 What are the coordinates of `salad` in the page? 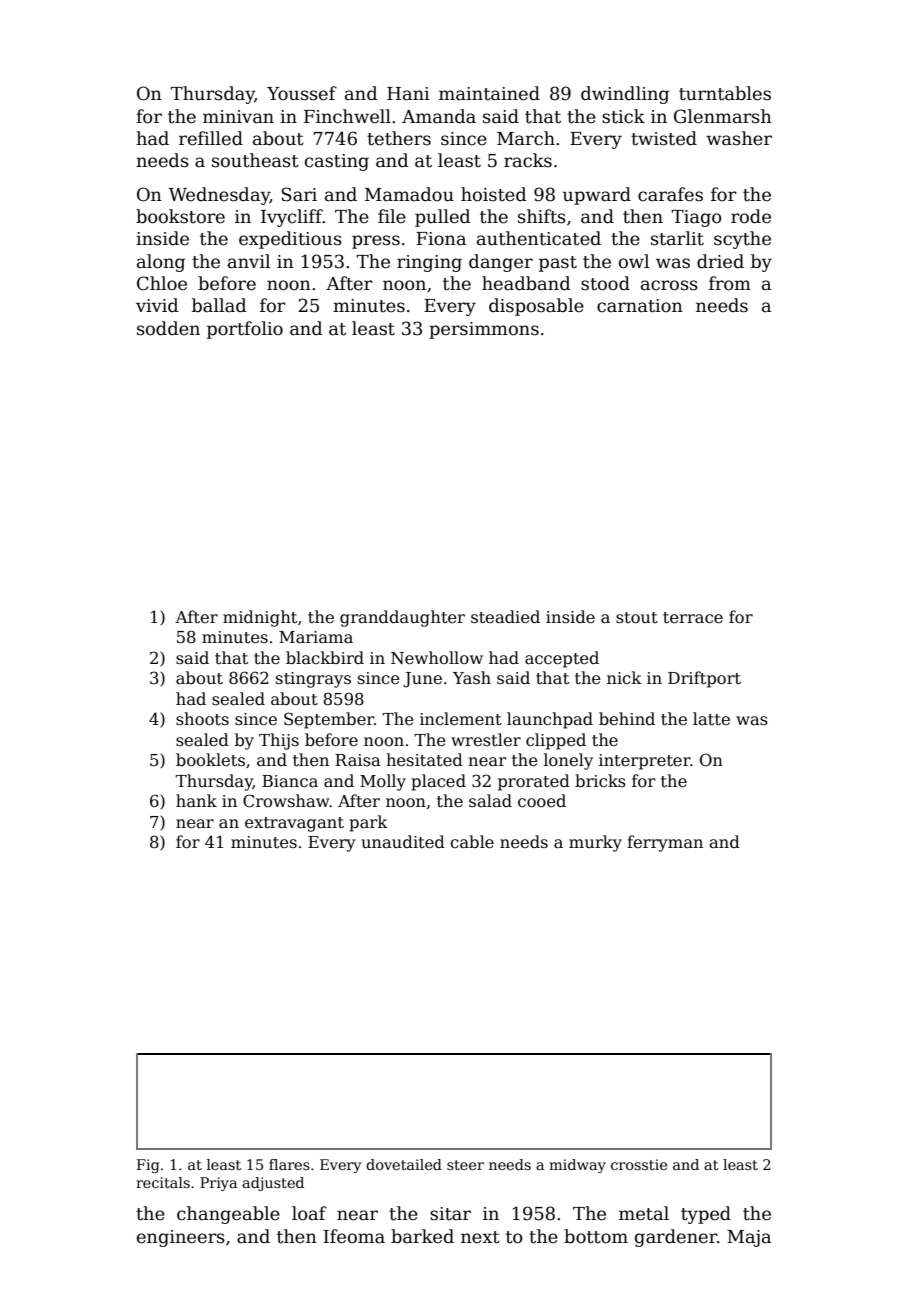 It's located at (490, 801).
